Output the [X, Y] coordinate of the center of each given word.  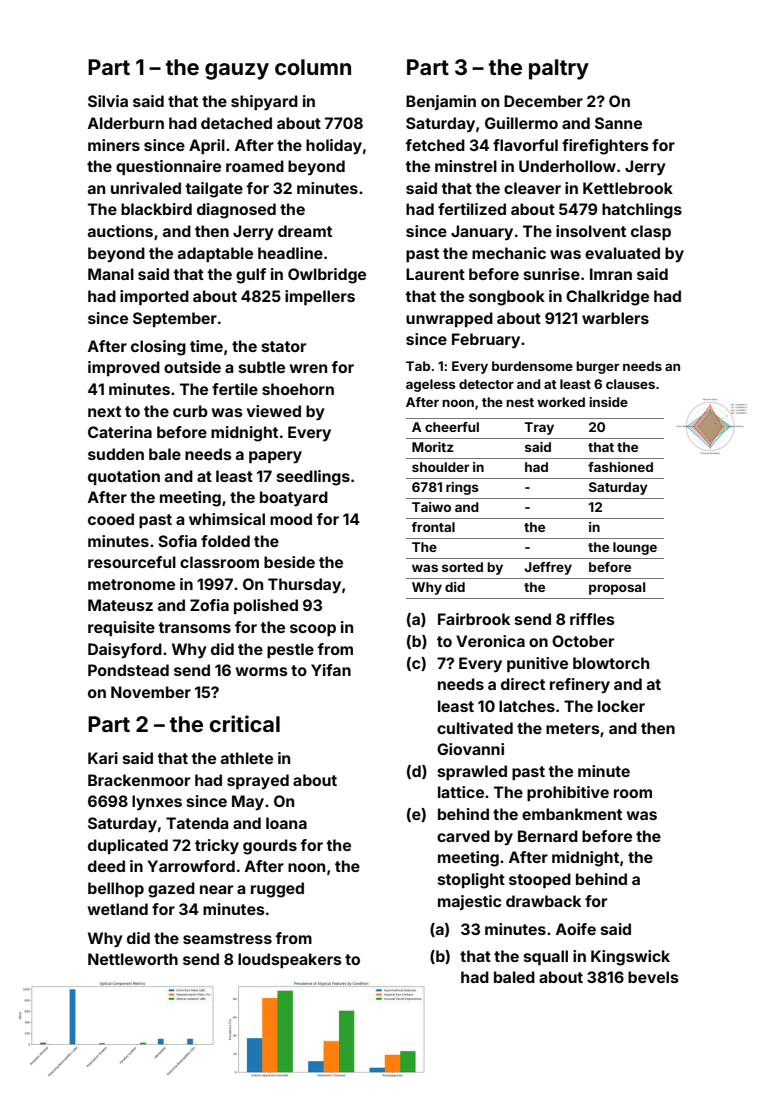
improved [124, 368]
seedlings [313, 478]
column [313, 67]
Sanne [618, 123]
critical [245, 723]
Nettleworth [133, 959]
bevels [653, 977]
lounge [635, 548]
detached [236, 123]
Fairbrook [474, 619]
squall [546, 957]
